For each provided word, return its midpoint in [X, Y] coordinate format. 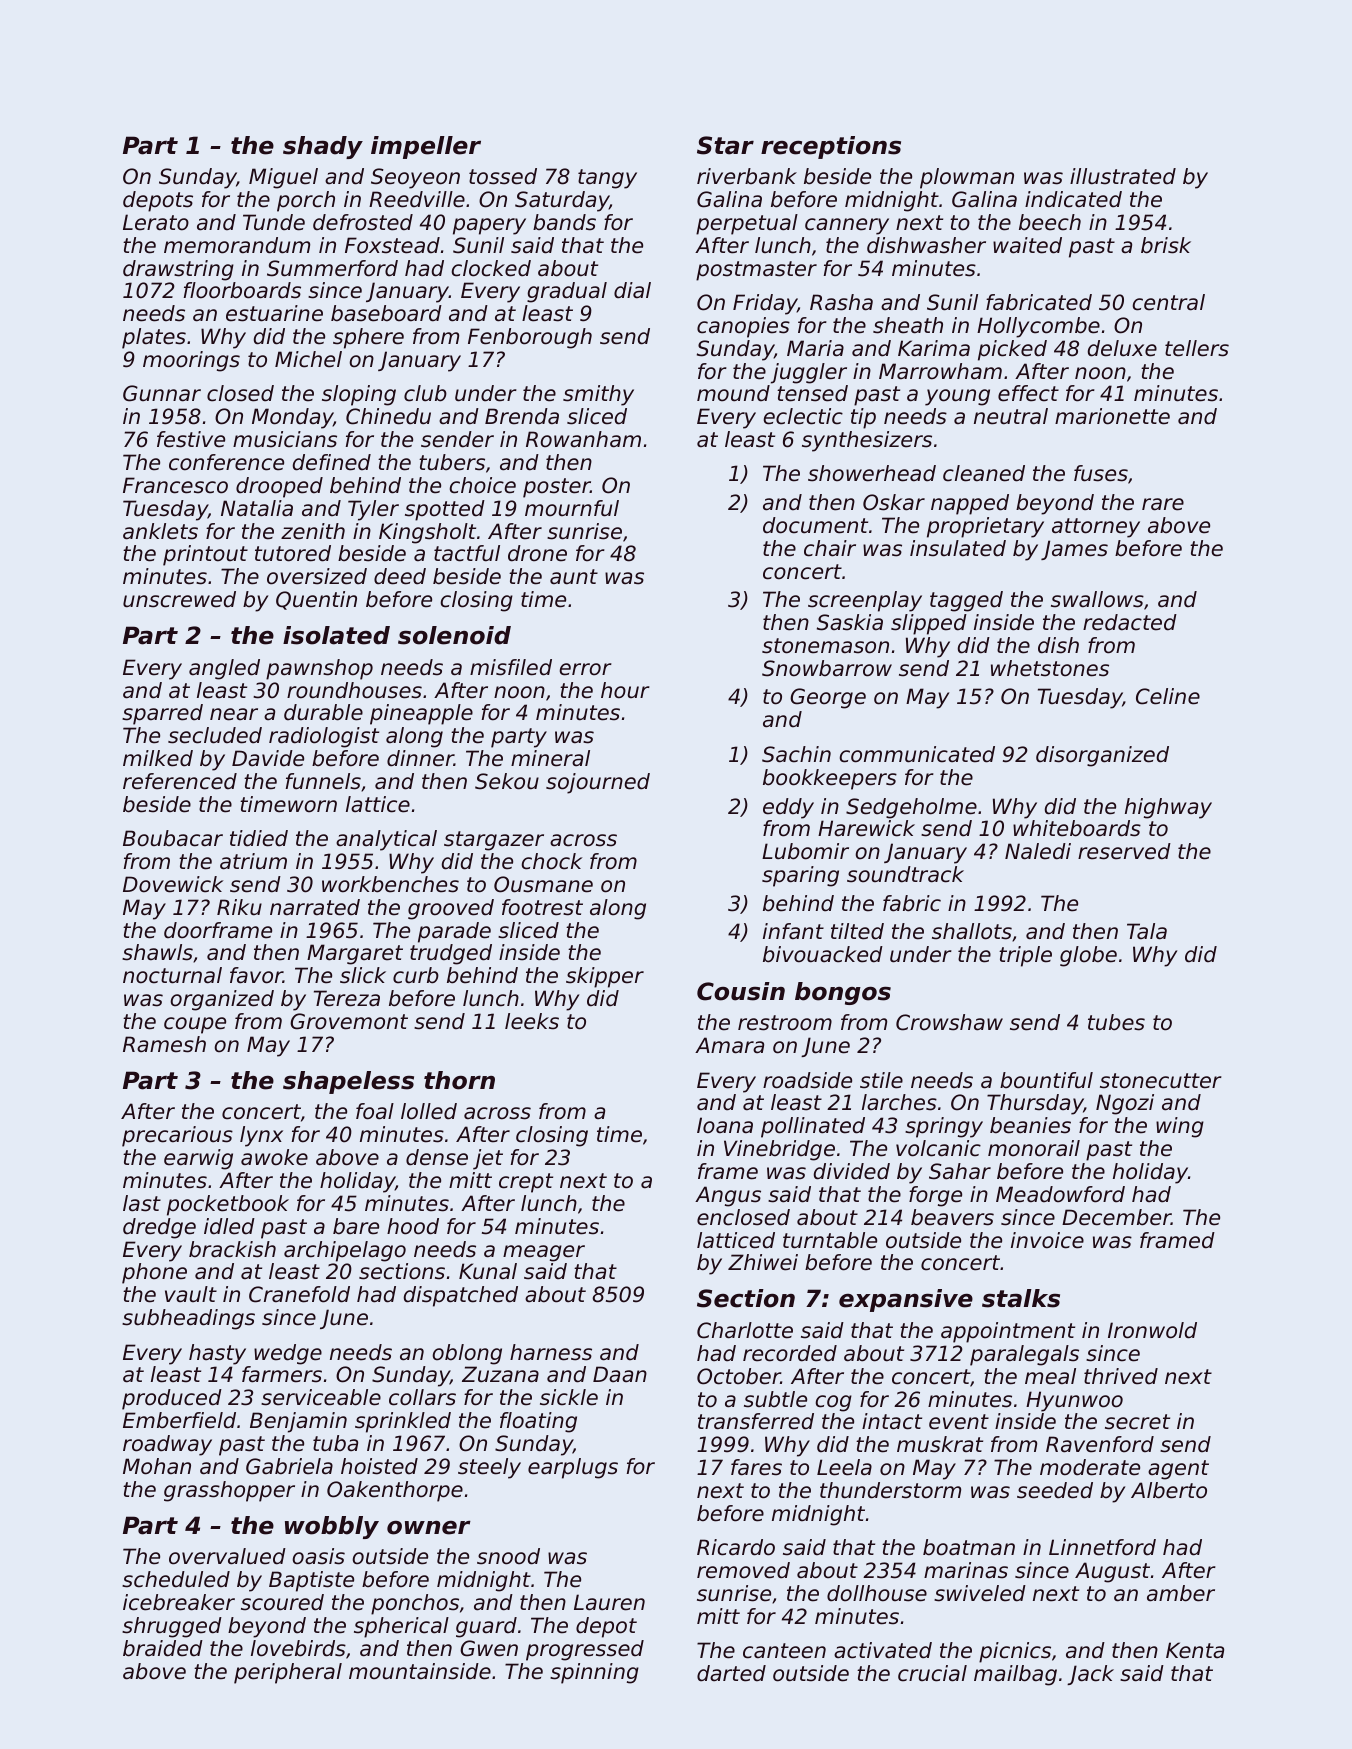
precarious [177, 1136]
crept [526, 1183]
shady [323, 147]
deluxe [1122, 348]
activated [883, 1650]
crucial [932, 1673]
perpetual [747, 224]
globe [1088, 956]
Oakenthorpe [395, 1491]
